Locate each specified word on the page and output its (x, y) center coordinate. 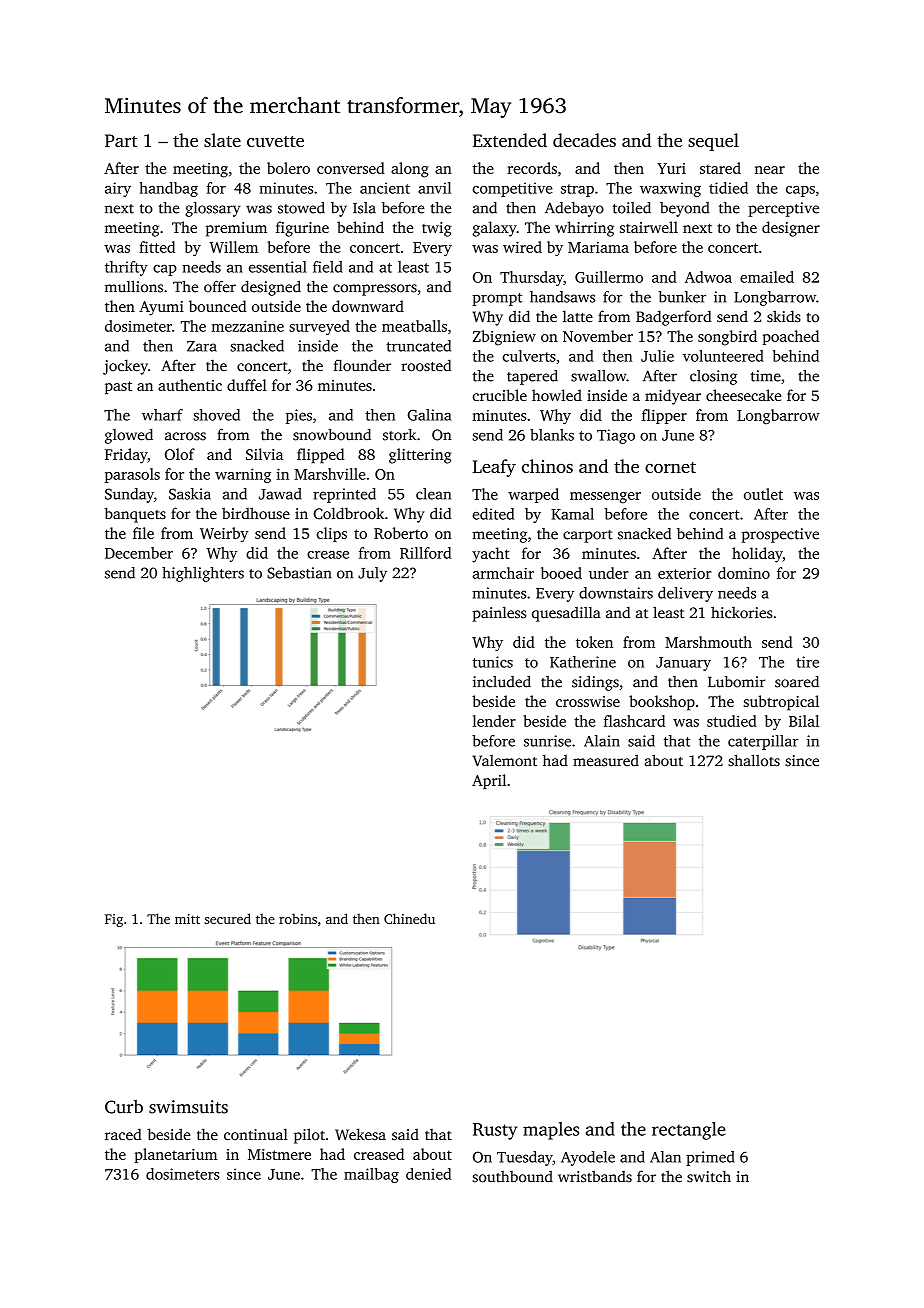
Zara (202, 346)
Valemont (504, 761)
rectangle (689, 1131)
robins (298, 918)
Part (121, 140)
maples (551, 1131)
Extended (510, 140)
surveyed (319, 327)
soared (797, 682)
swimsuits (188, 1107)
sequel (713, 142)
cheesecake (743, 395)
